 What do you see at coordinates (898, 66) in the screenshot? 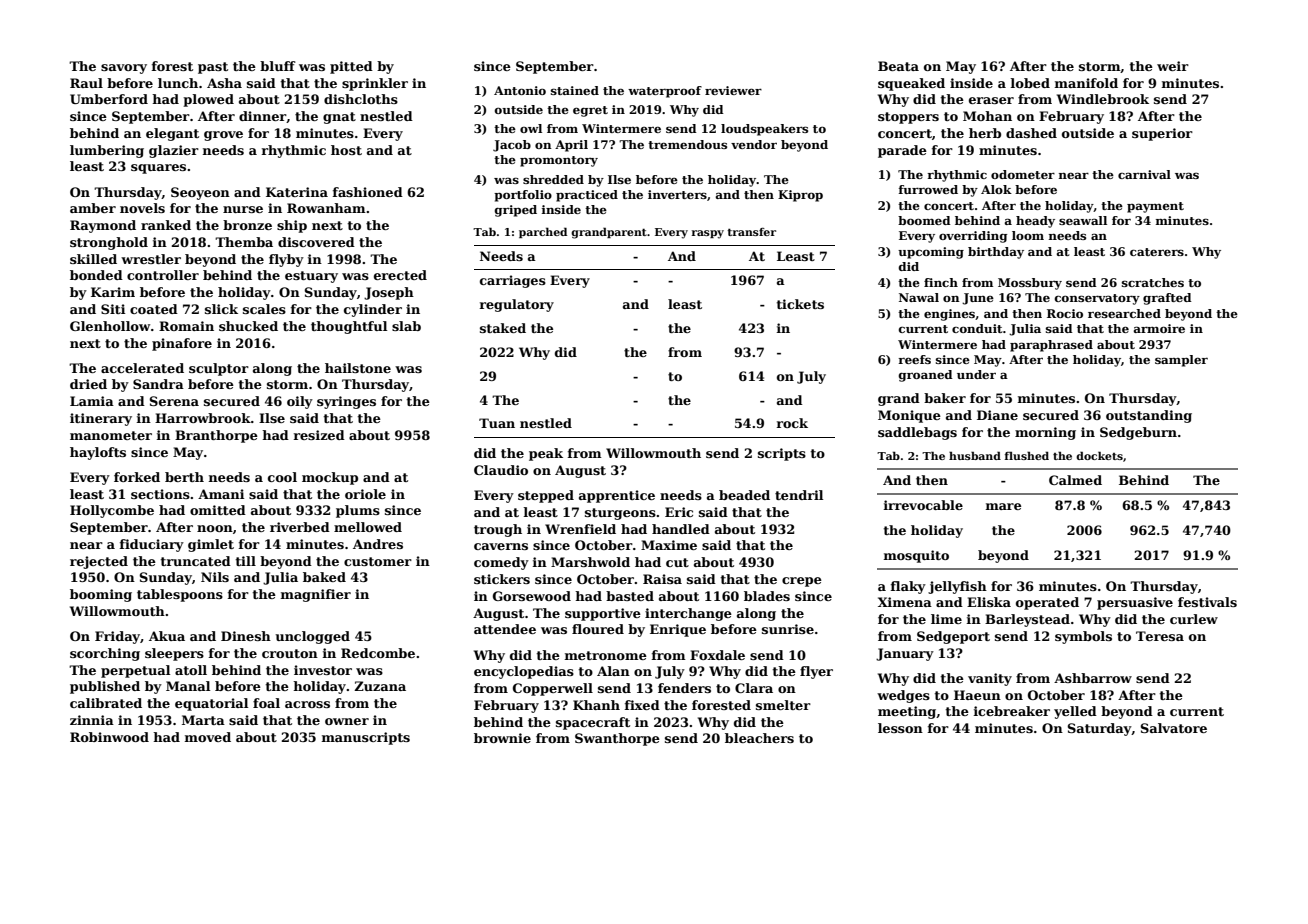
I see `Beata` at bounding box center [898, 66].
